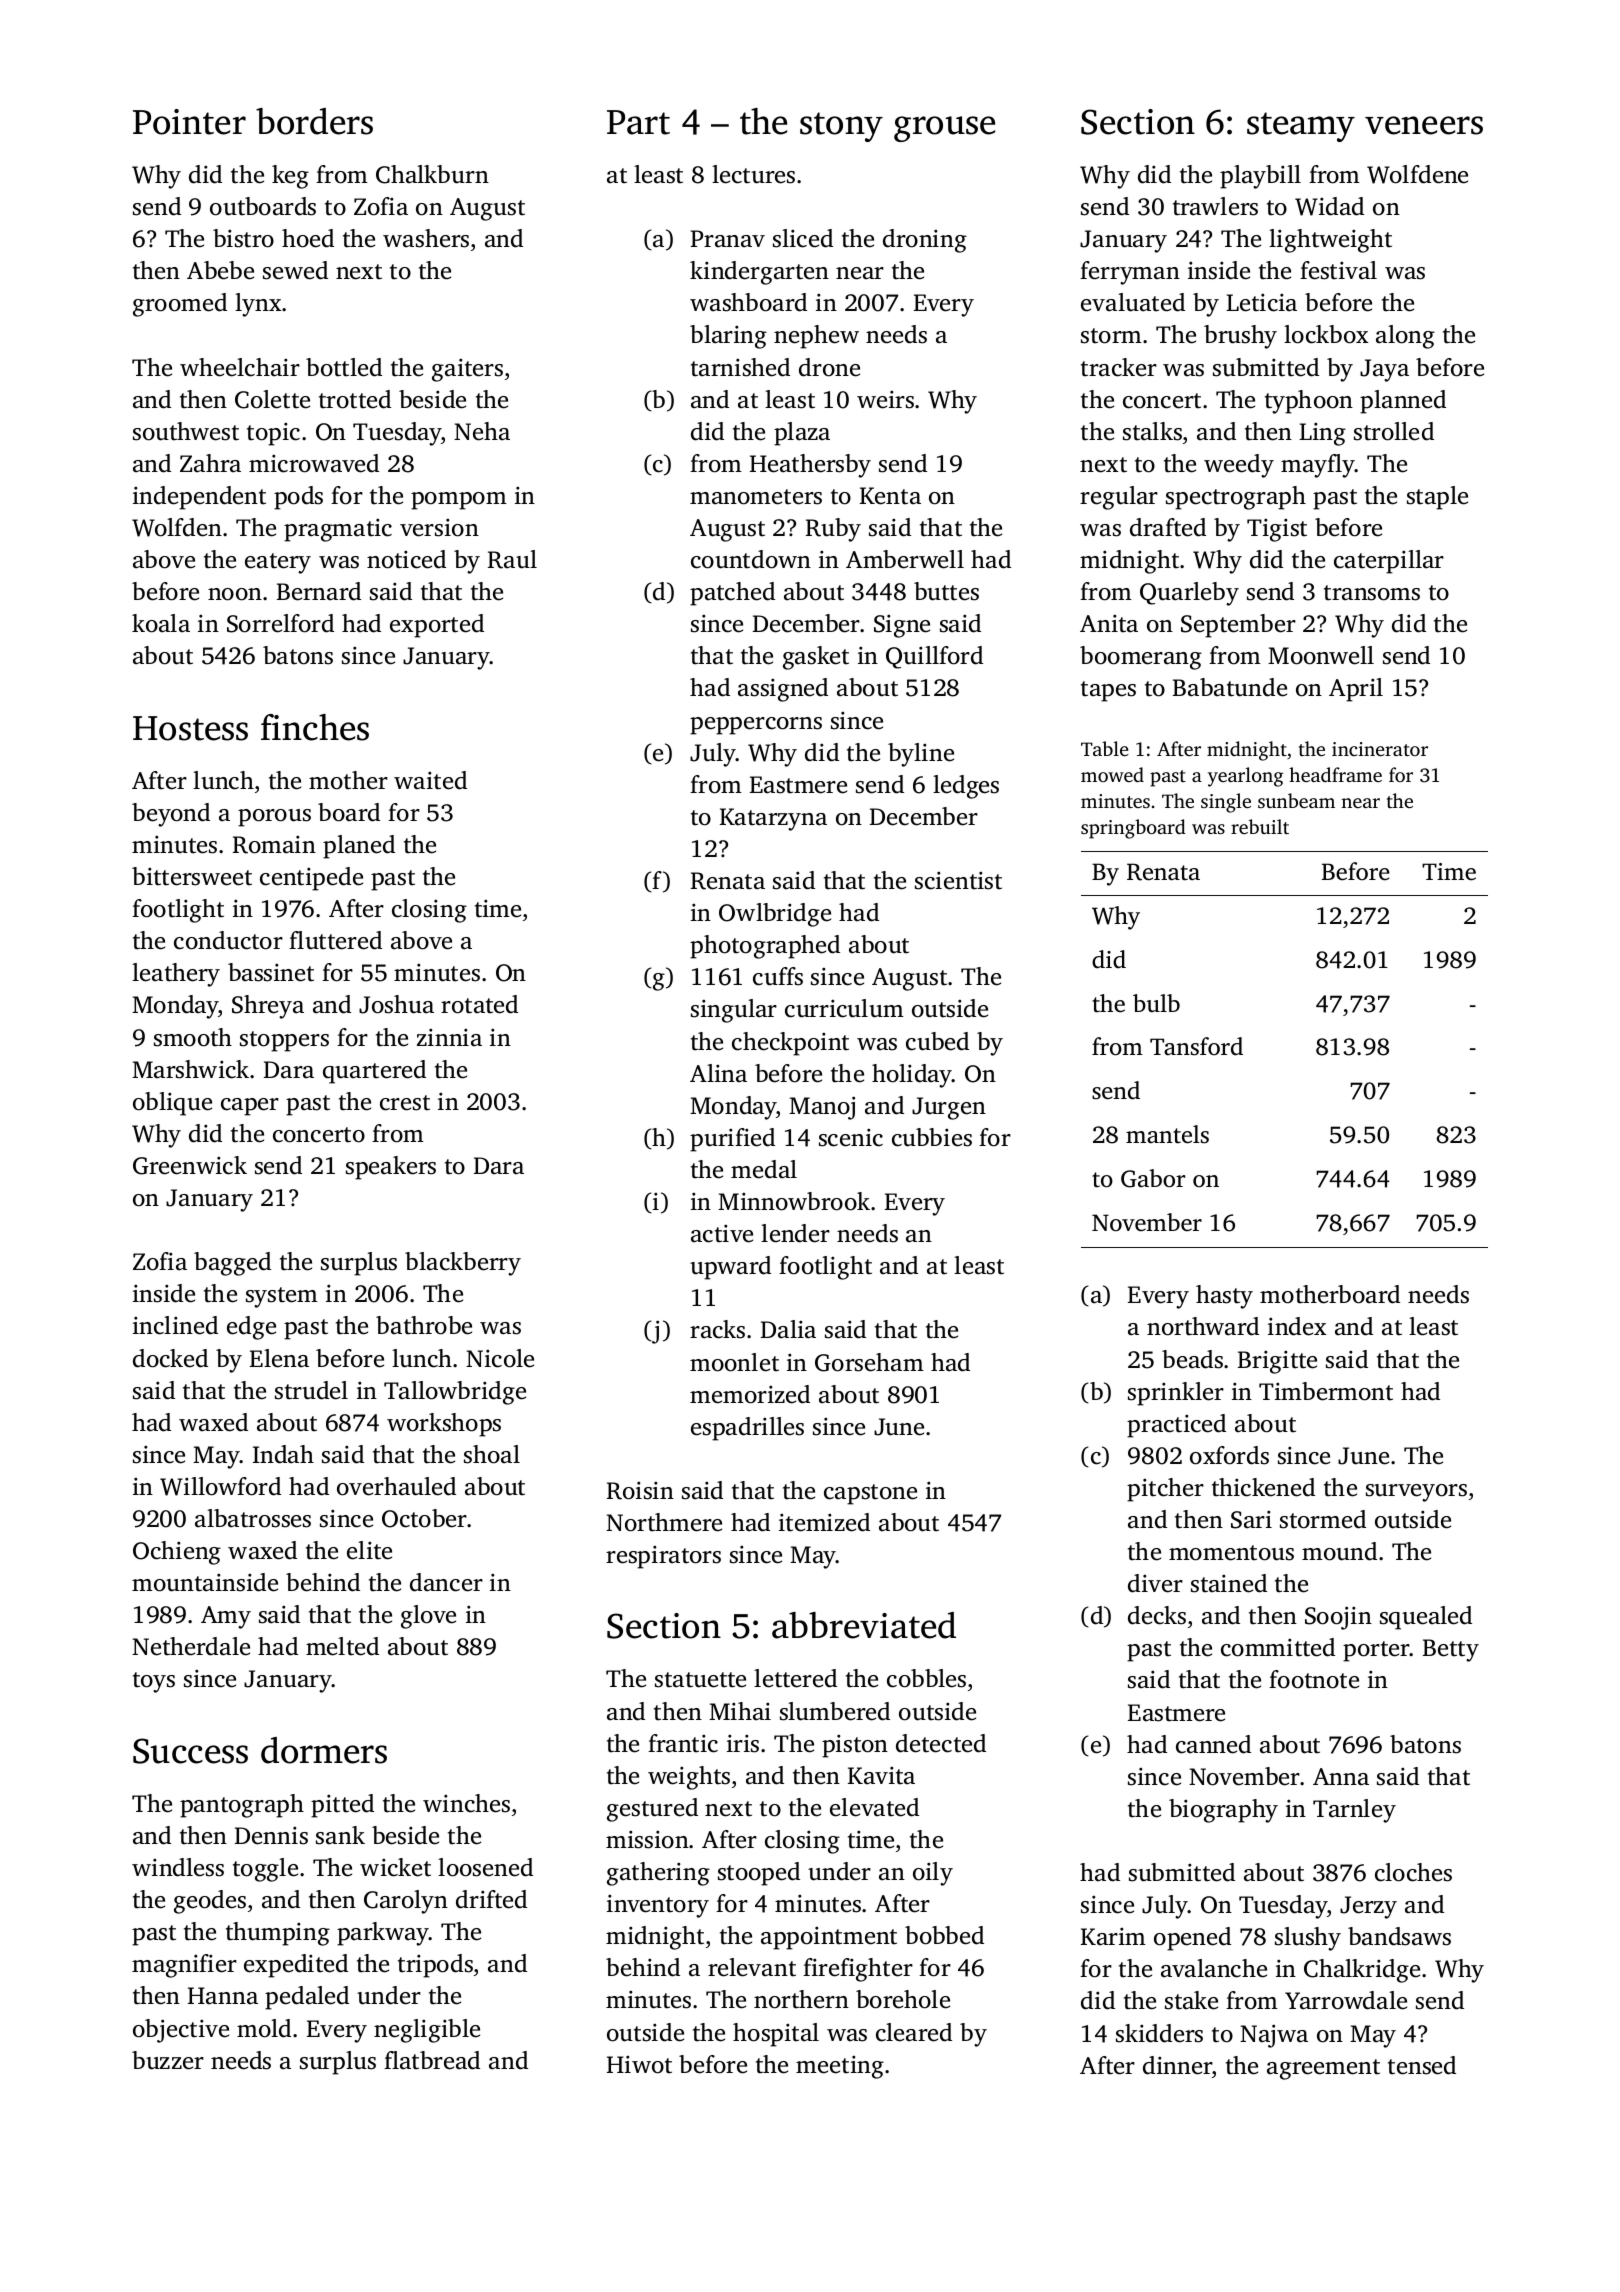 The image size is (1620, 2292). I want to click on Pointer, so click(189, 122).
